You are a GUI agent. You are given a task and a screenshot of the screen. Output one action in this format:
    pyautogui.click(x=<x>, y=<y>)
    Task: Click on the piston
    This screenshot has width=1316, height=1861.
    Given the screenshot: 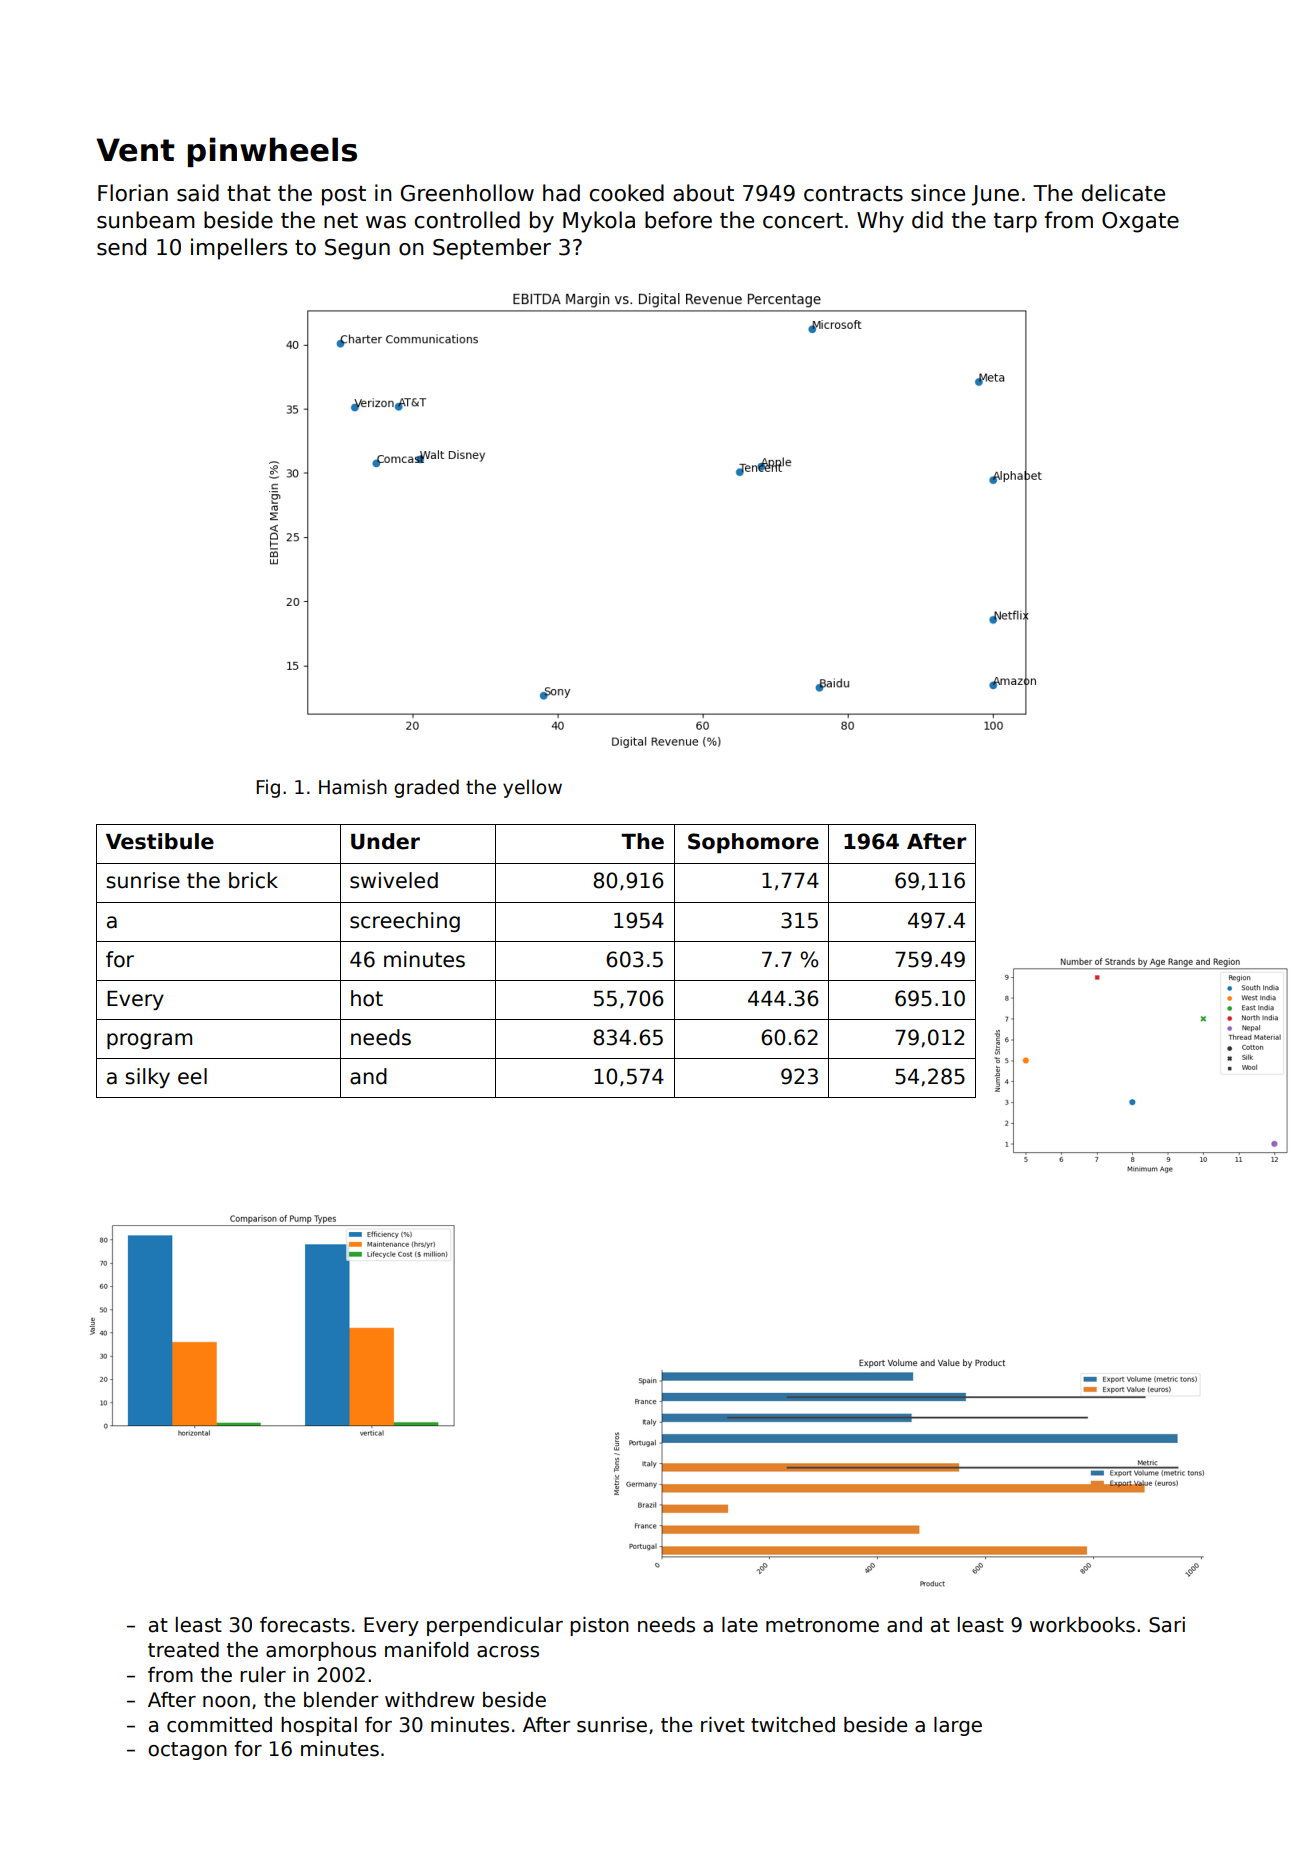 What is the action you would take?
    pyautogui.click(x=599, y=1626)
